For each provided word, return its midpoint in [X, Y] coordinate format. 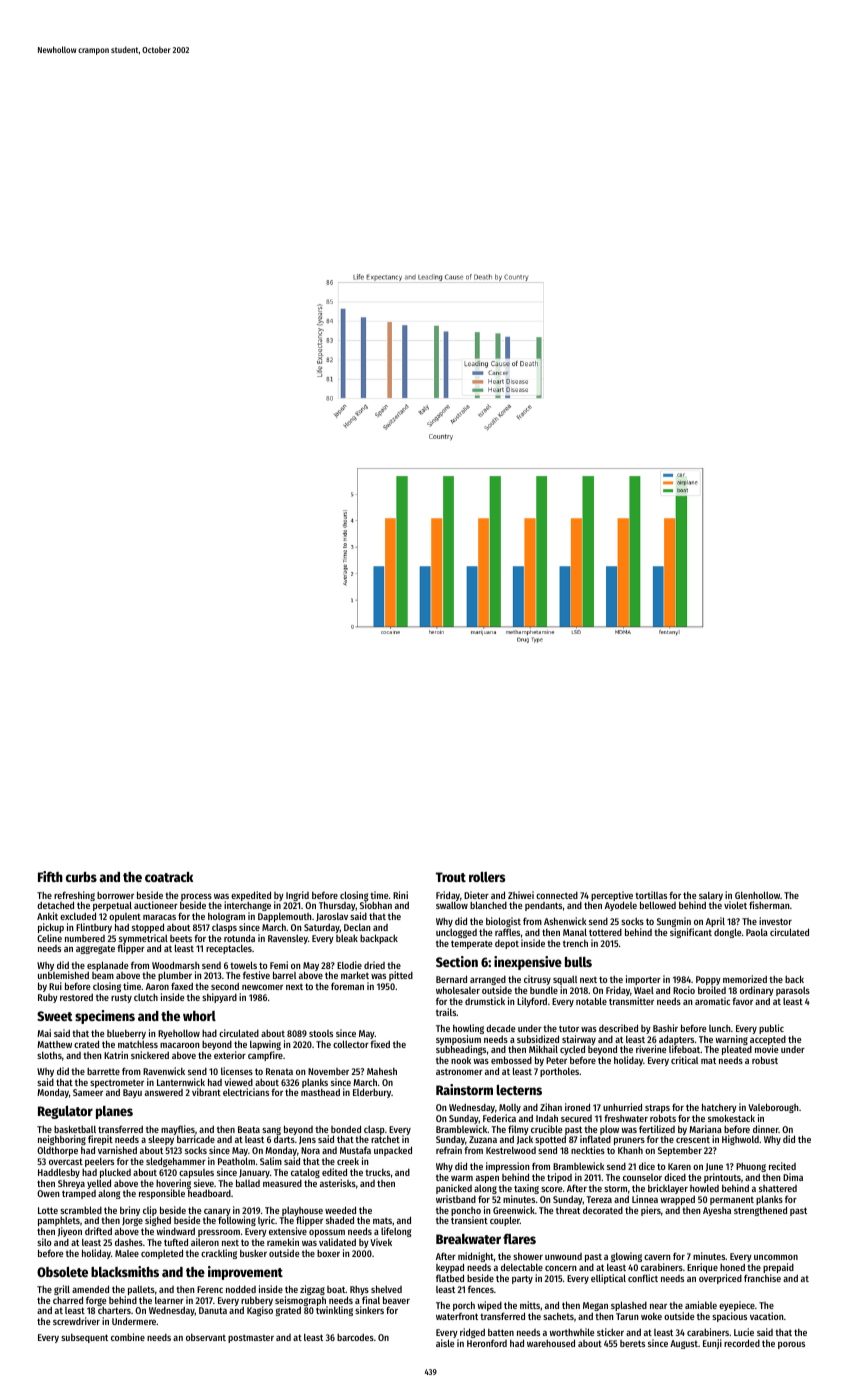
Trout [451, 877]
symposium [458, 1040]
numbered [85, 938]
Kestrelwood [511, 1150]
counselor [642, 1177]
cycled [572, 1051]
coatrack [169, 877]
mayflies [178, 1130]
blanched [488, 905]
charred [68, 1300]
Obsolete [62, 1272]
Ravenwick [164, 1071]
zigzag [312, 1290]
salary [711, 896]
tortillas [651, 895]
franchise [762, 1278]
